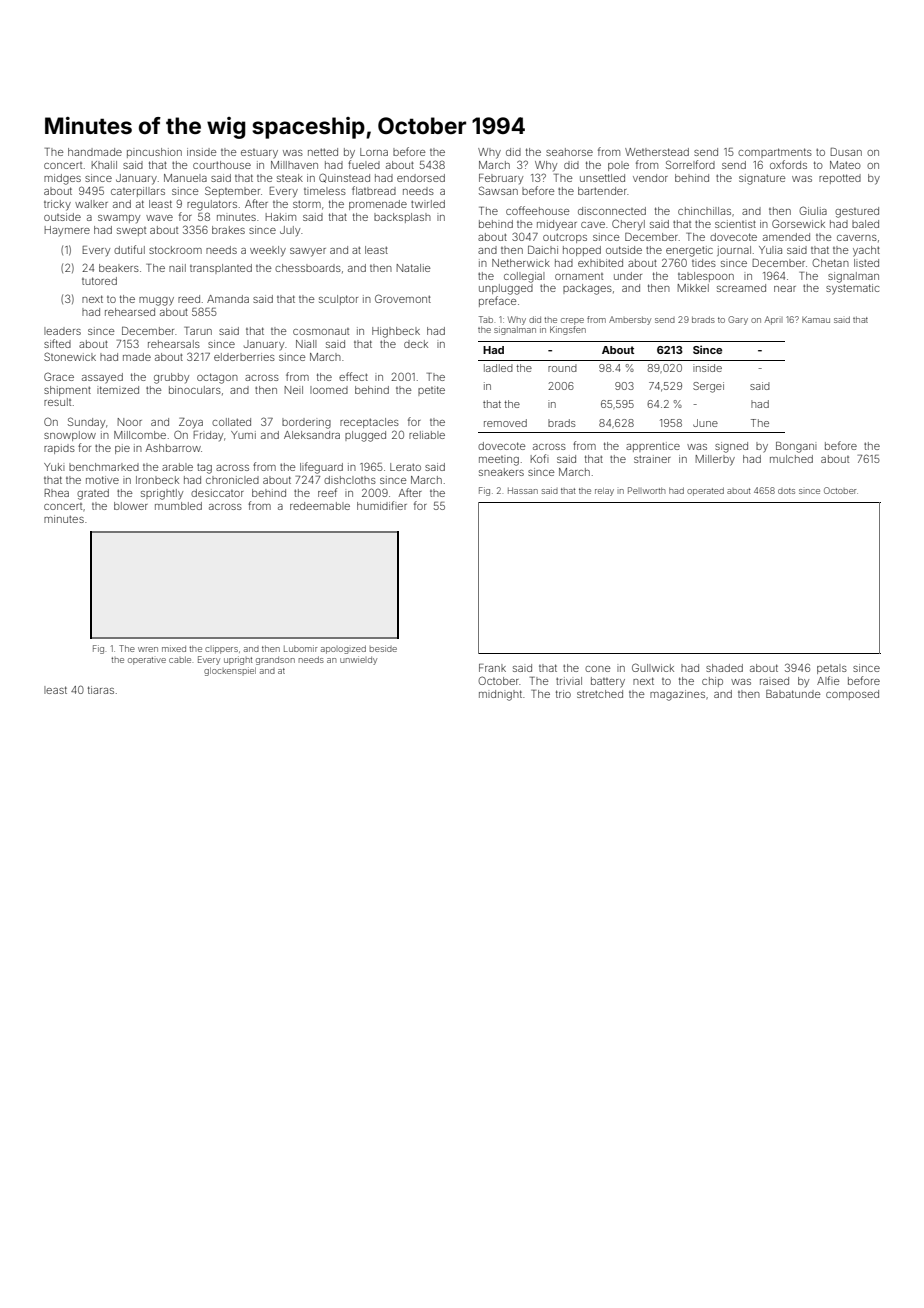 Image resolution: width=924 pixels, height=1308 pixels. What do you see at coordinates (852, 695) in the image?
I see `composed` at bounding box center [852, 695].
